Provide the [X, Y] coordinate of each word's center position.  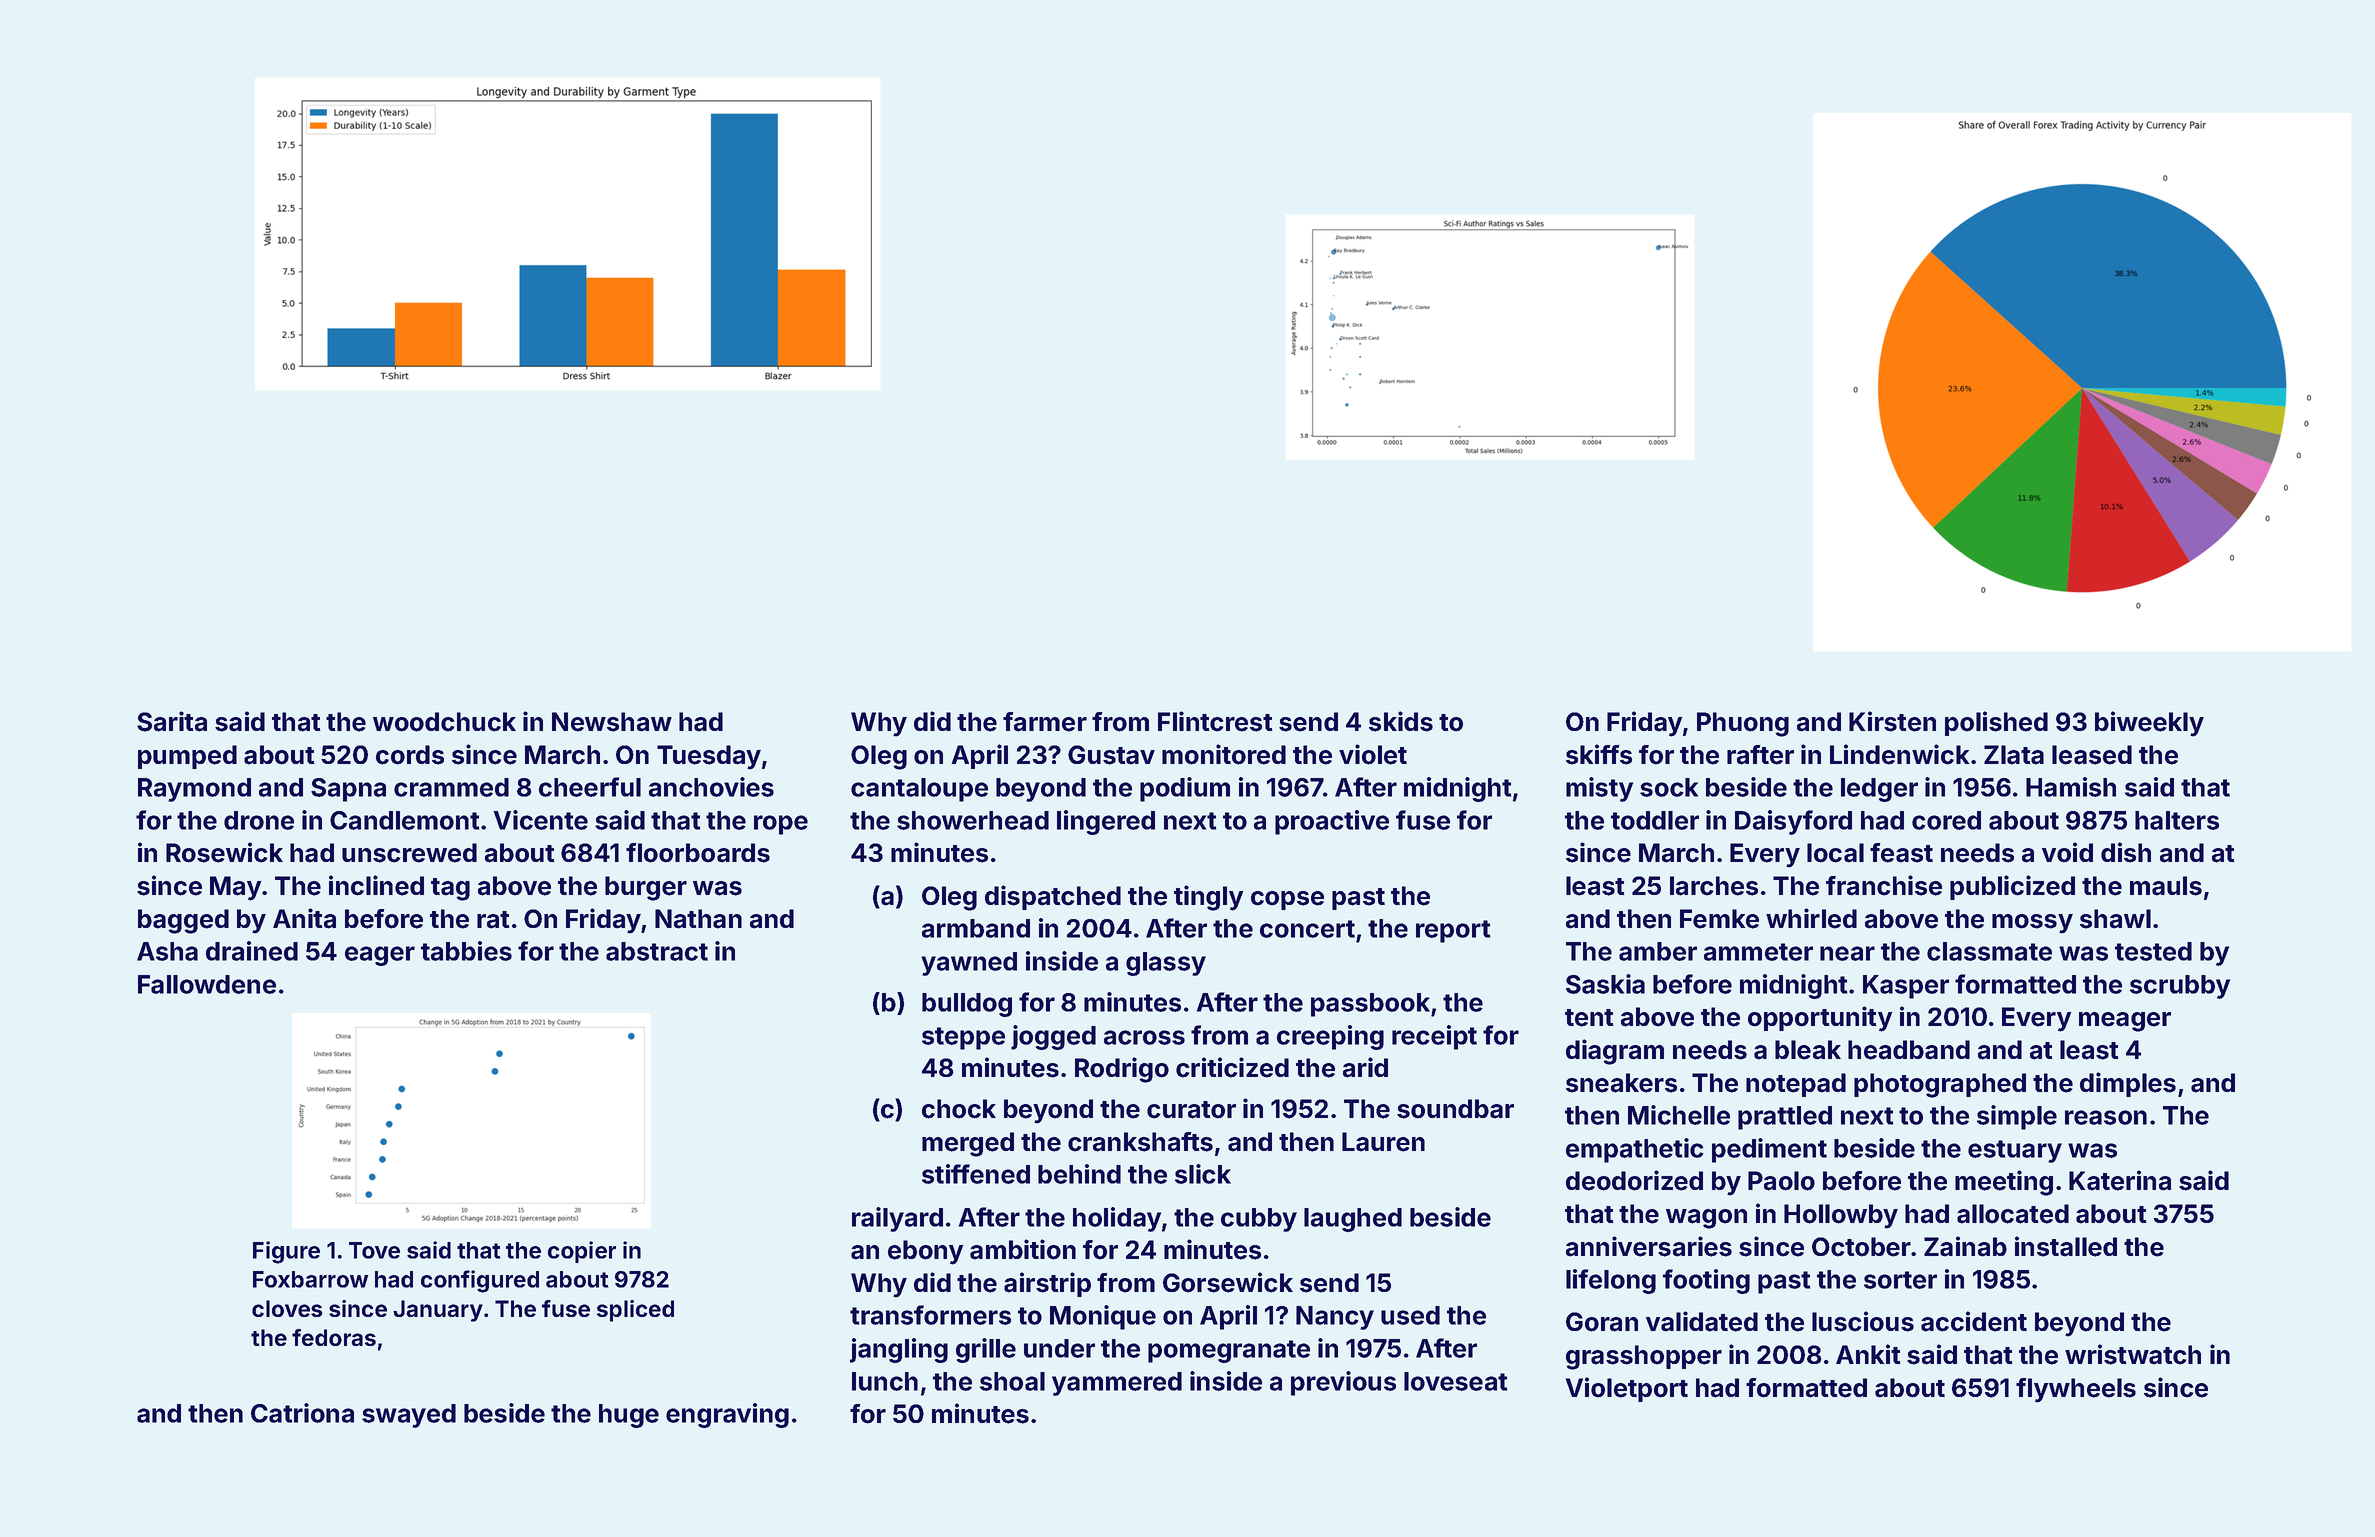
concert [1307, 929]
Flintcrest [1215, 721]
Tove [374, 1250]
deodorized [1634, 1180]
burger [646, 888]
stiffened [976, 1174]
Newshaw [612, 722]
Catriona [302, 1413]
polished [1996, 723]
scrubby [2180, 987]
